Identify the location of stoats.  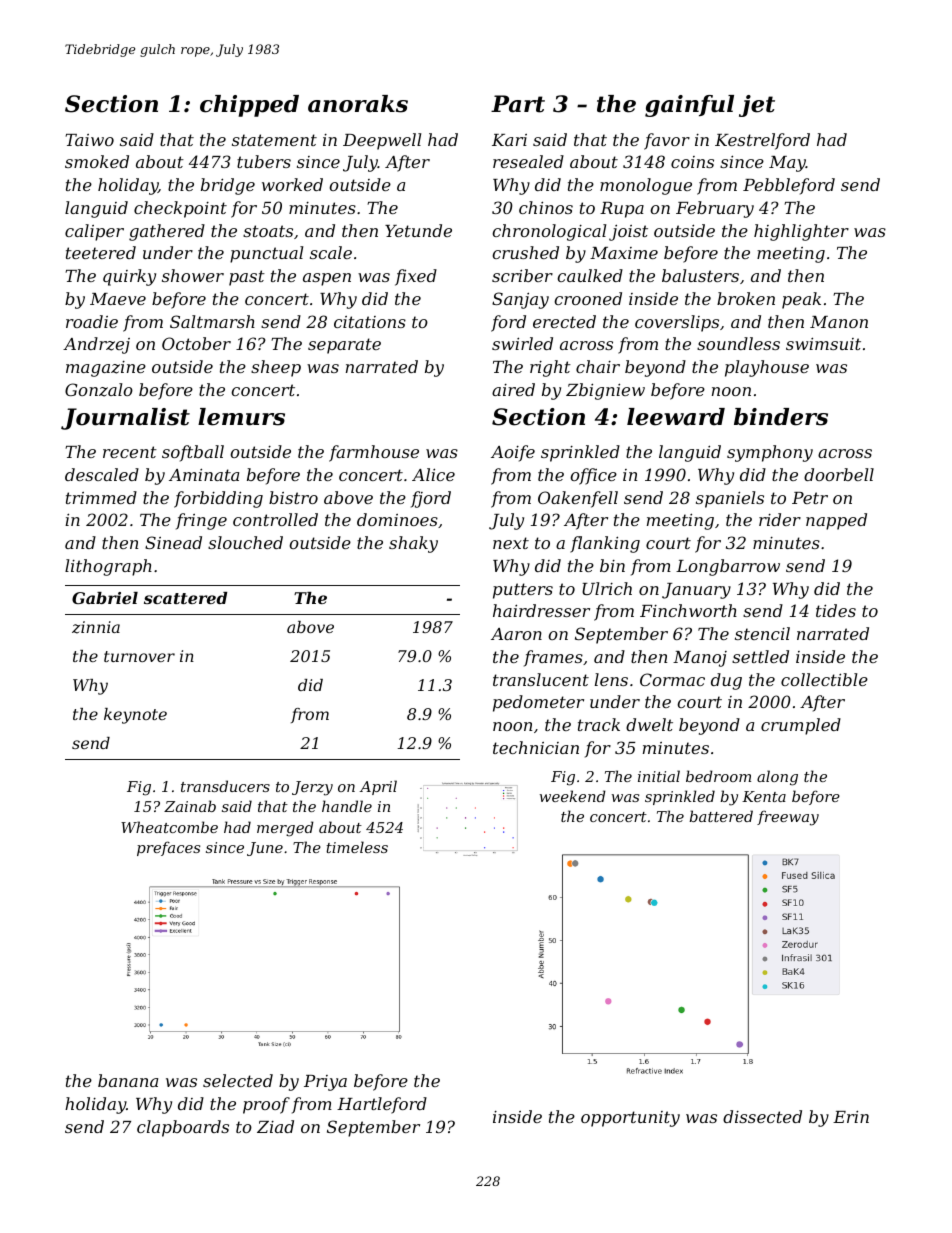
(268, 231).
